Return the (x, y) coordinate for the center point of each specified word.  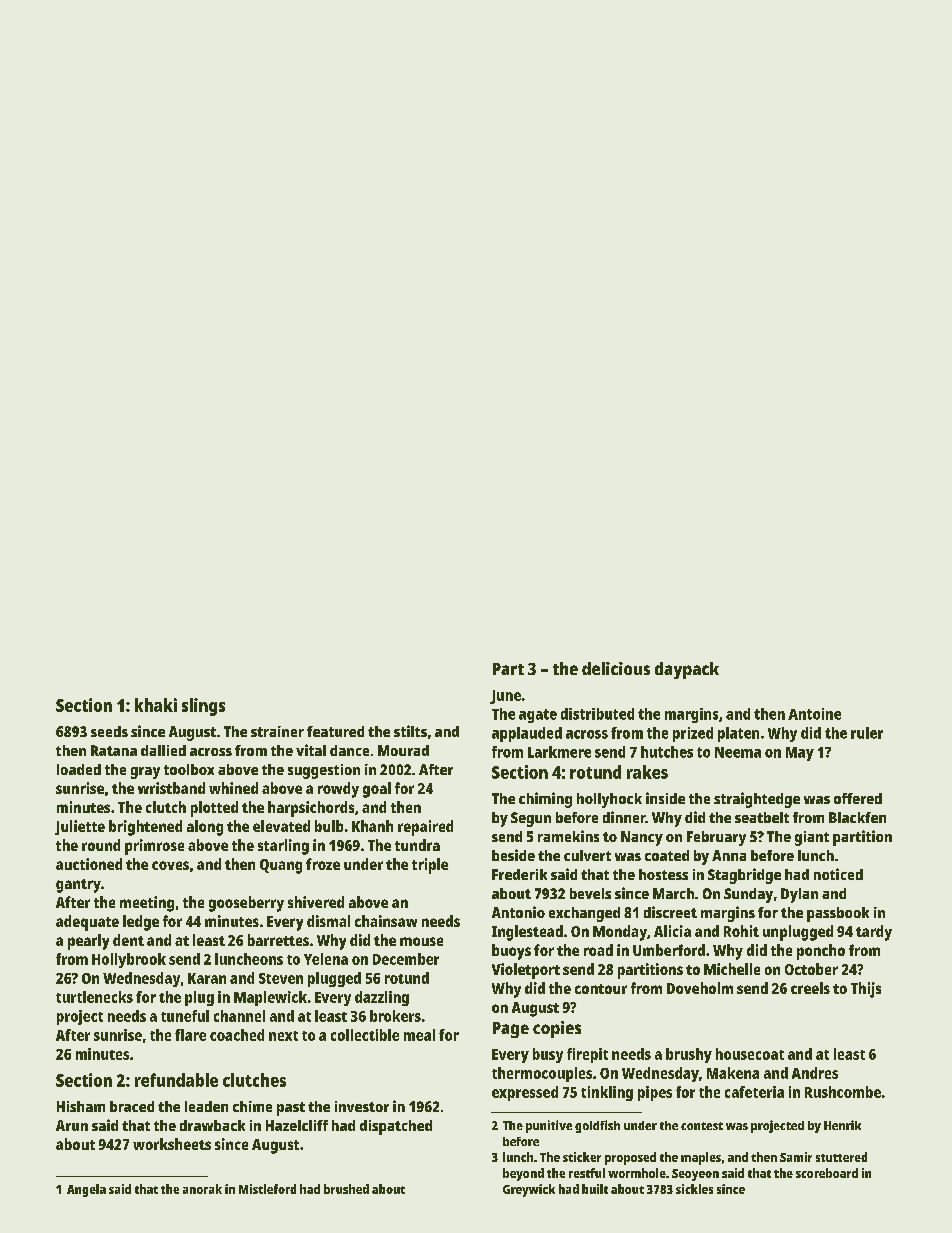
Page (511, 1030)
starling (283, 847)
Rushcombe (843, 1092)
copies (557, 1029)
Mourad (403, 750)
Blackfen (857, 817)
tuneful (185, 1016)
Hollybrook (129, 960)
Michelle (732, 969)
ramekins (568, 836)
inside (665, 798)
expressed (525, 1093)
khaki (156, 705)
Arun (72, 1125)
